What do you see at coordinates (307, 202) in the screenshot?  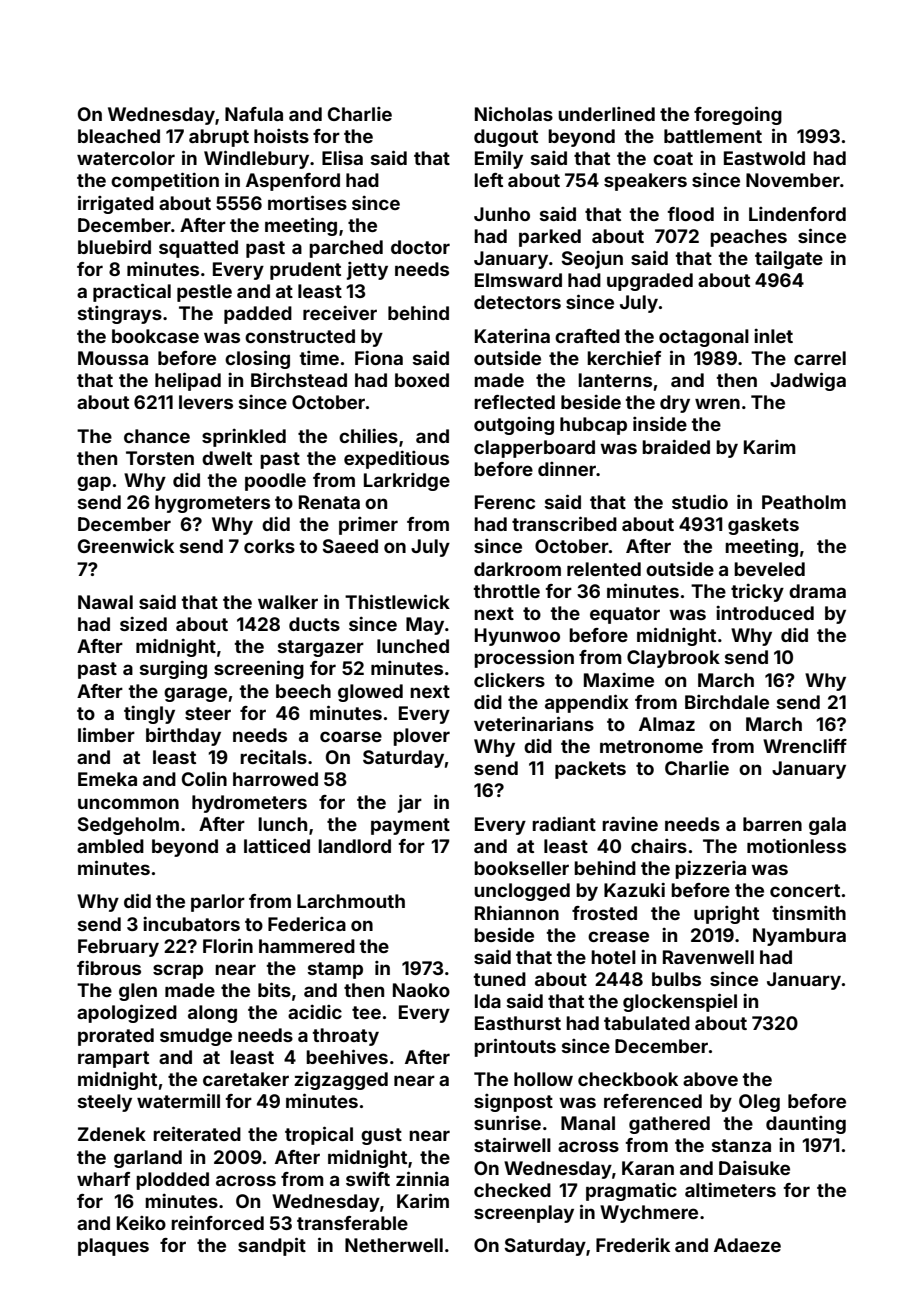 I see `mortises` at bounding box center [307, 202].
